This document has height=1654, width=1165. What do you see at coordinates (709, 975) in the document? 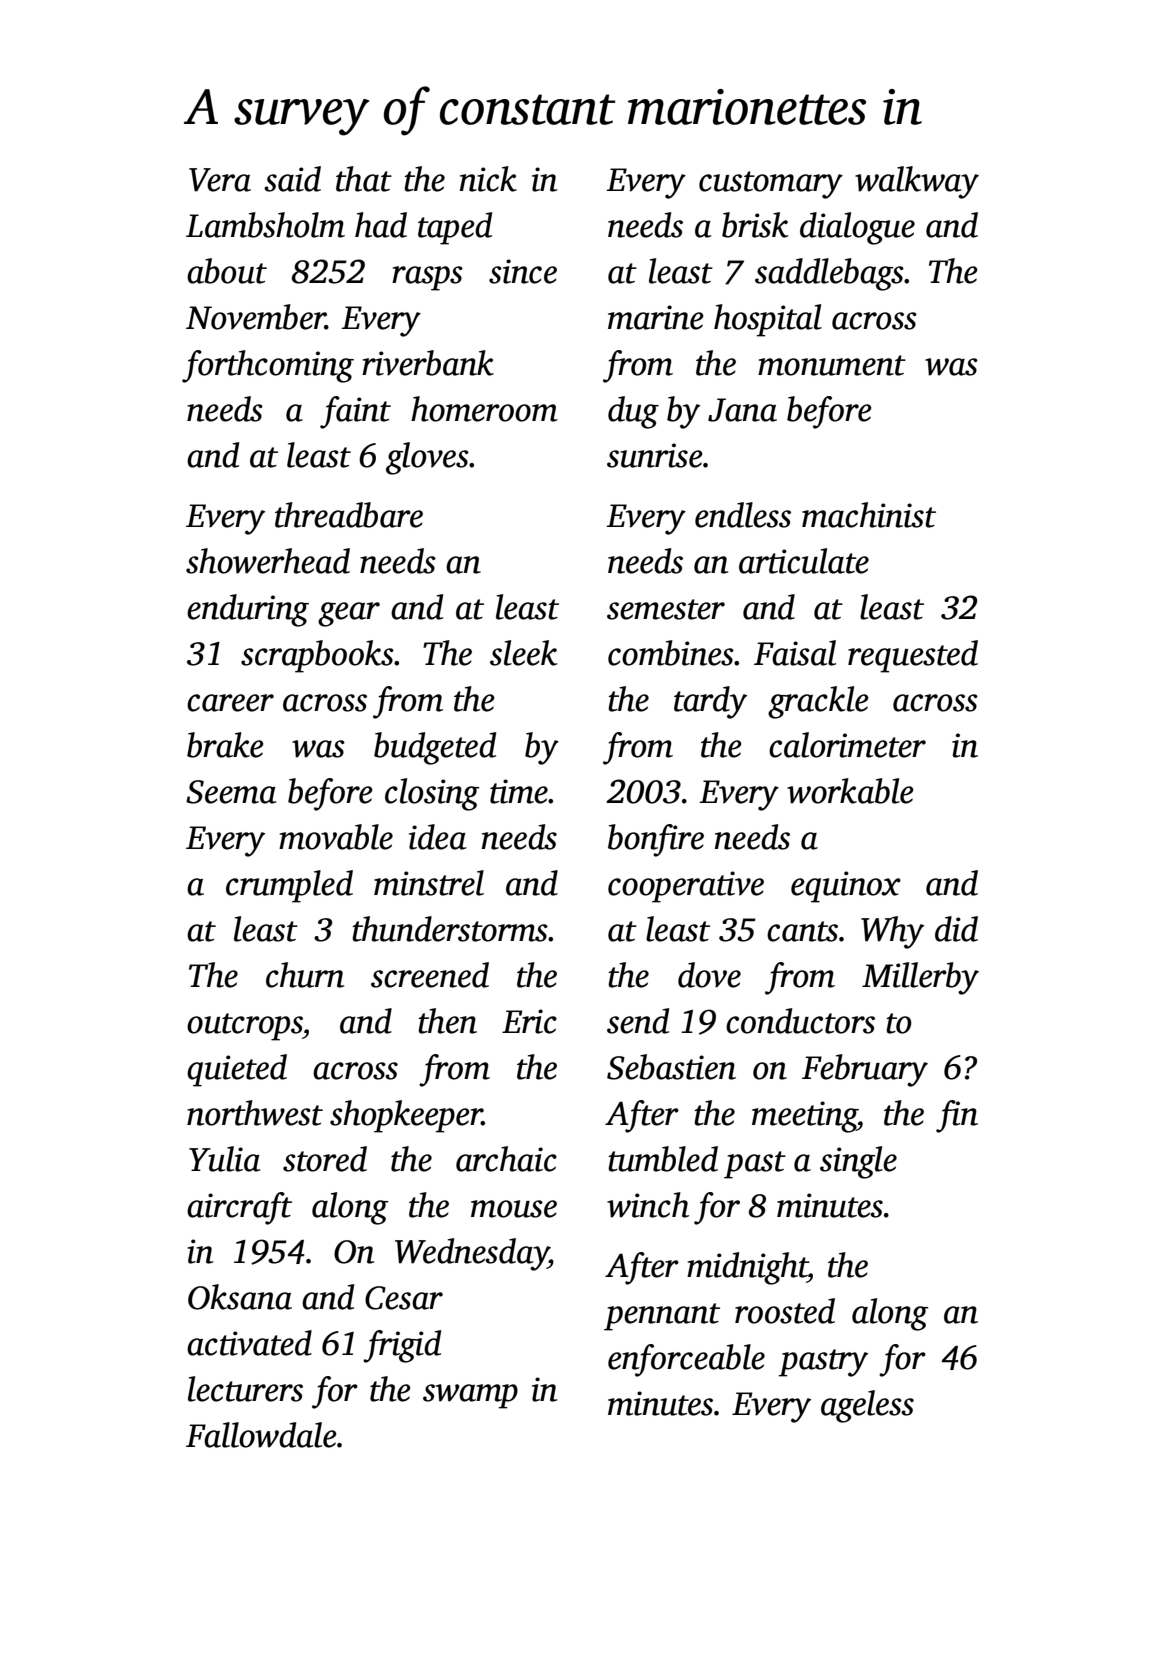
I see `dove` at bounding box center [709, 975].
